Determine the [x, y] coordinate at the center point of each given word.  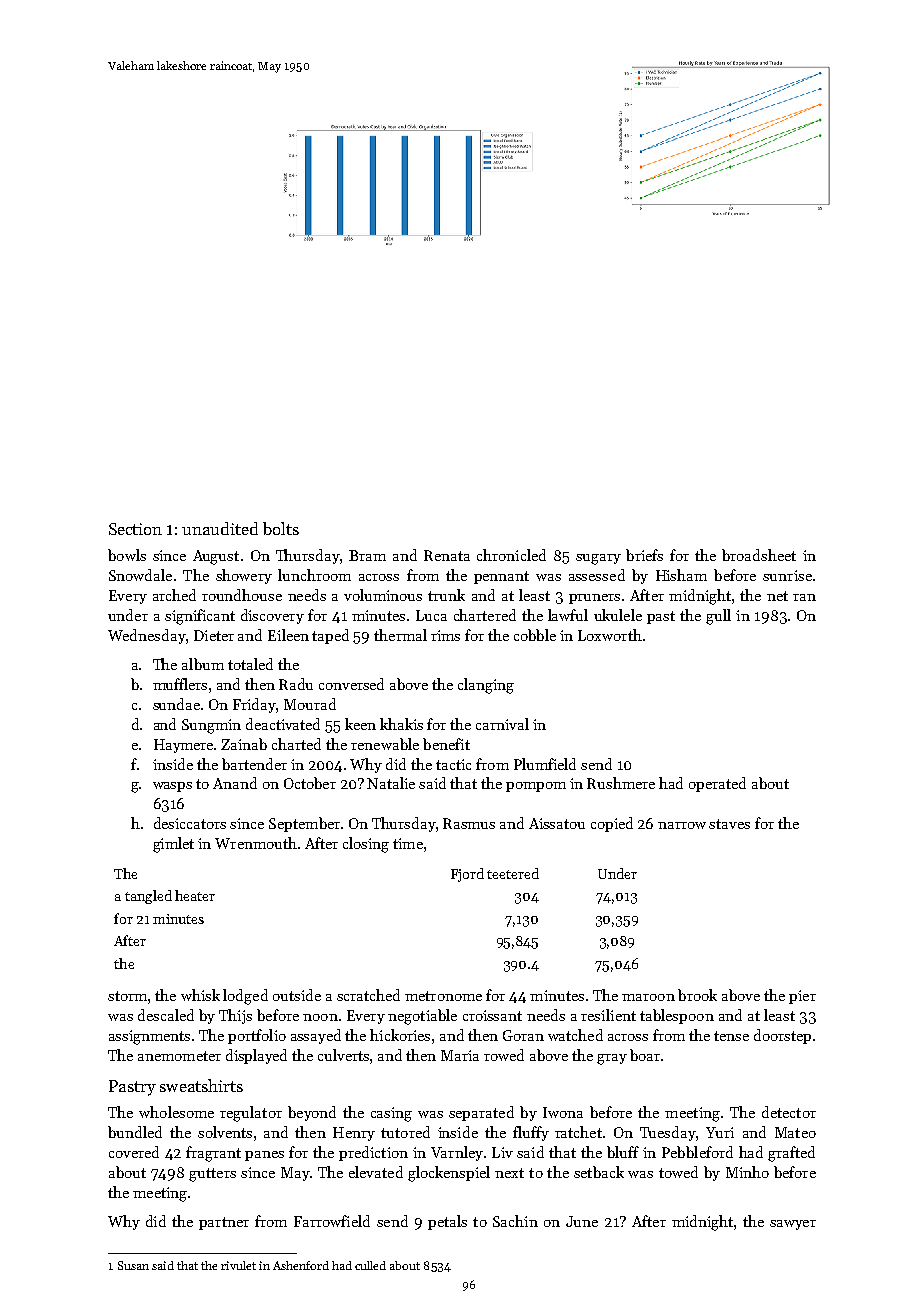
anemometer [179, 1056]
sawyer [793, 1225]
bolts [281, 528]
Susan [133, 1265]
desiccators [190, 823]
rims [445, 635]
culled [370, 1265]
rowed [504, 1055]
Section [135, 529]
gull [718, 617]
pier [802, 997]
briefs [644, 555]
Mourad [310, 704]
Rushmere [621, 783]
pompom [536, 787]
